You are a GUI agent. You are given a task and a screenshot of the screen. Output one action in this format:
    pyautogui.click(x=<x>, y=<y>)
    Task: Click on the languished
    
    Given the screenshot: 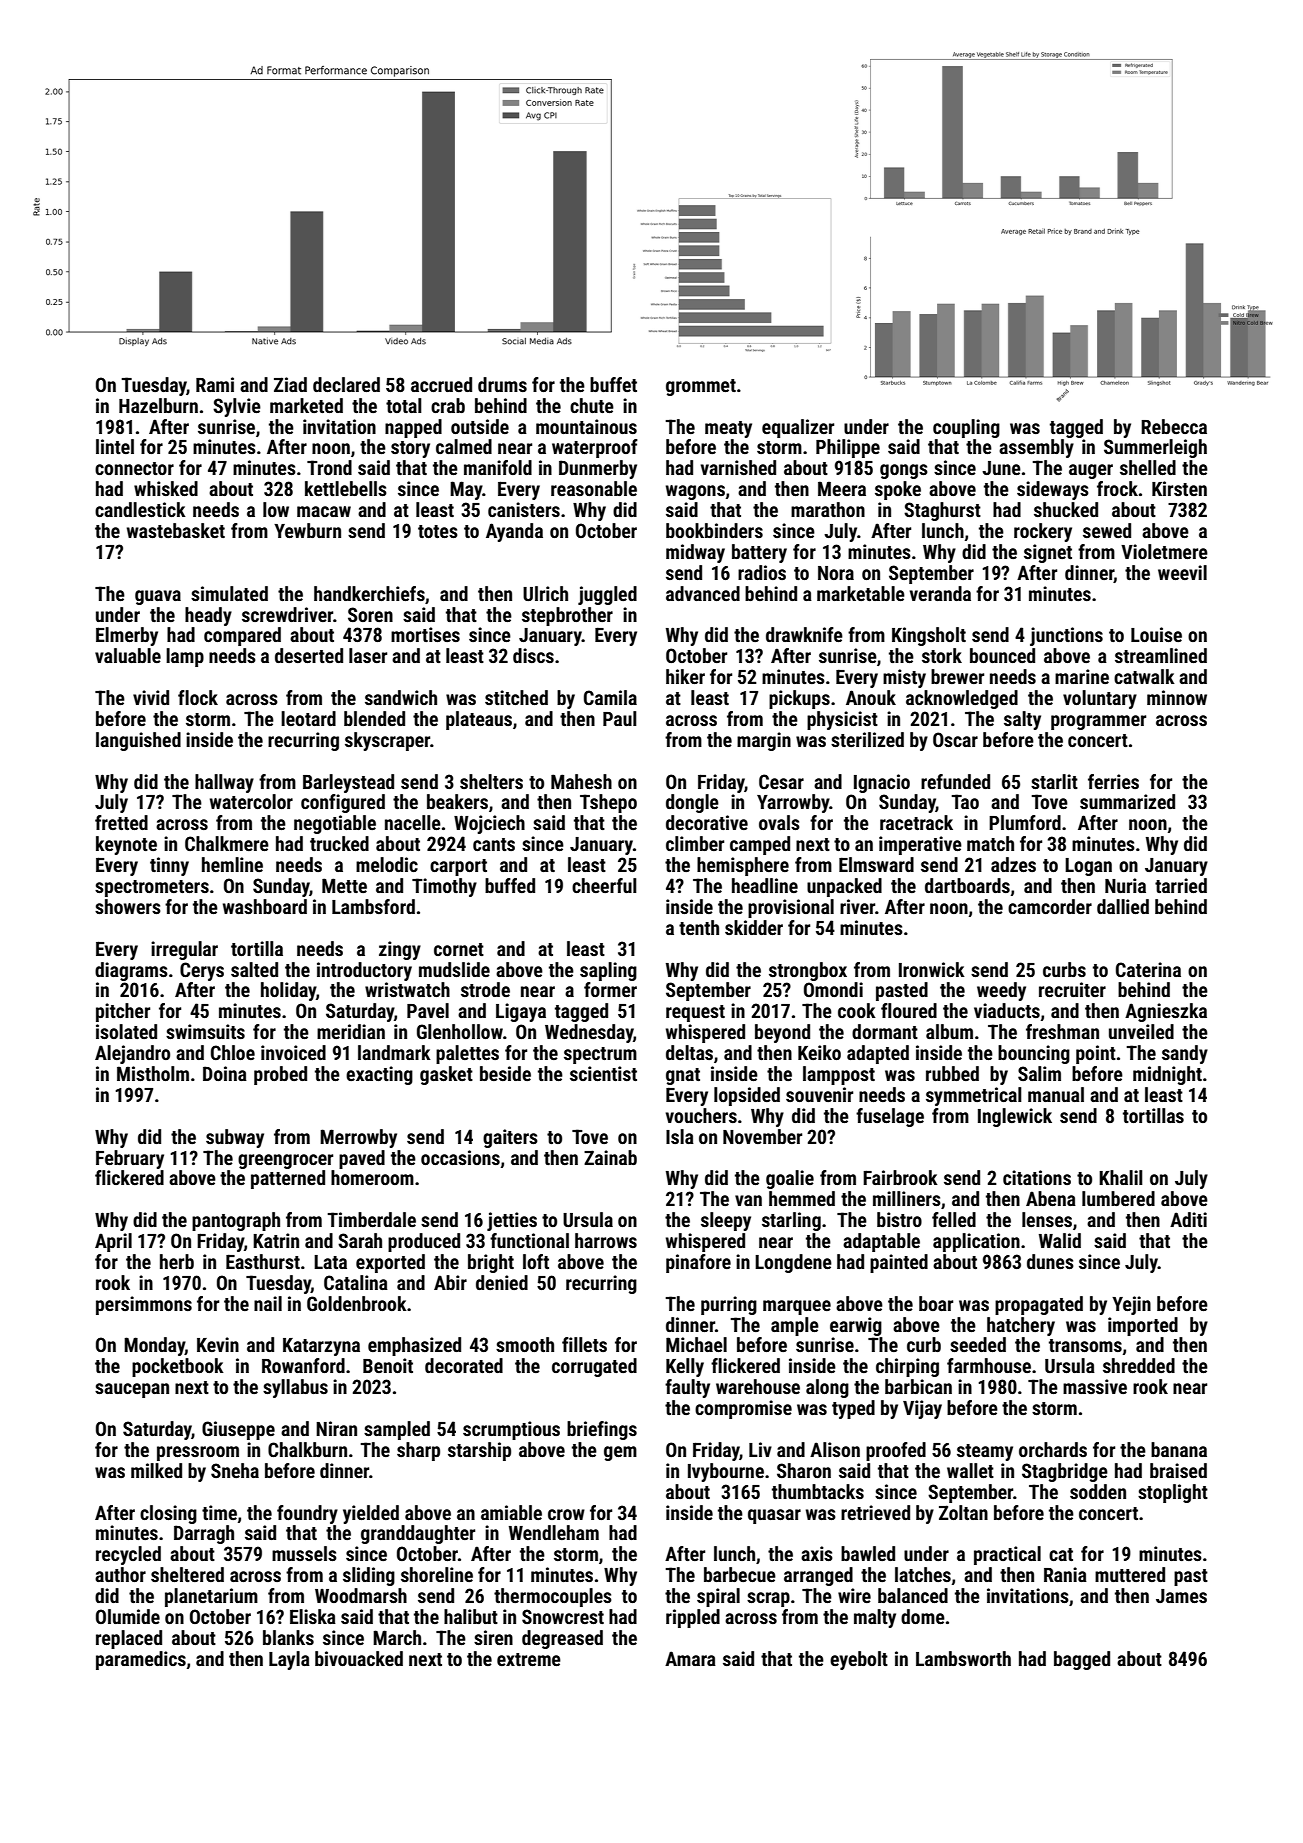 What is the action you would take?
    pyautogui.click(x=138, y=741)
